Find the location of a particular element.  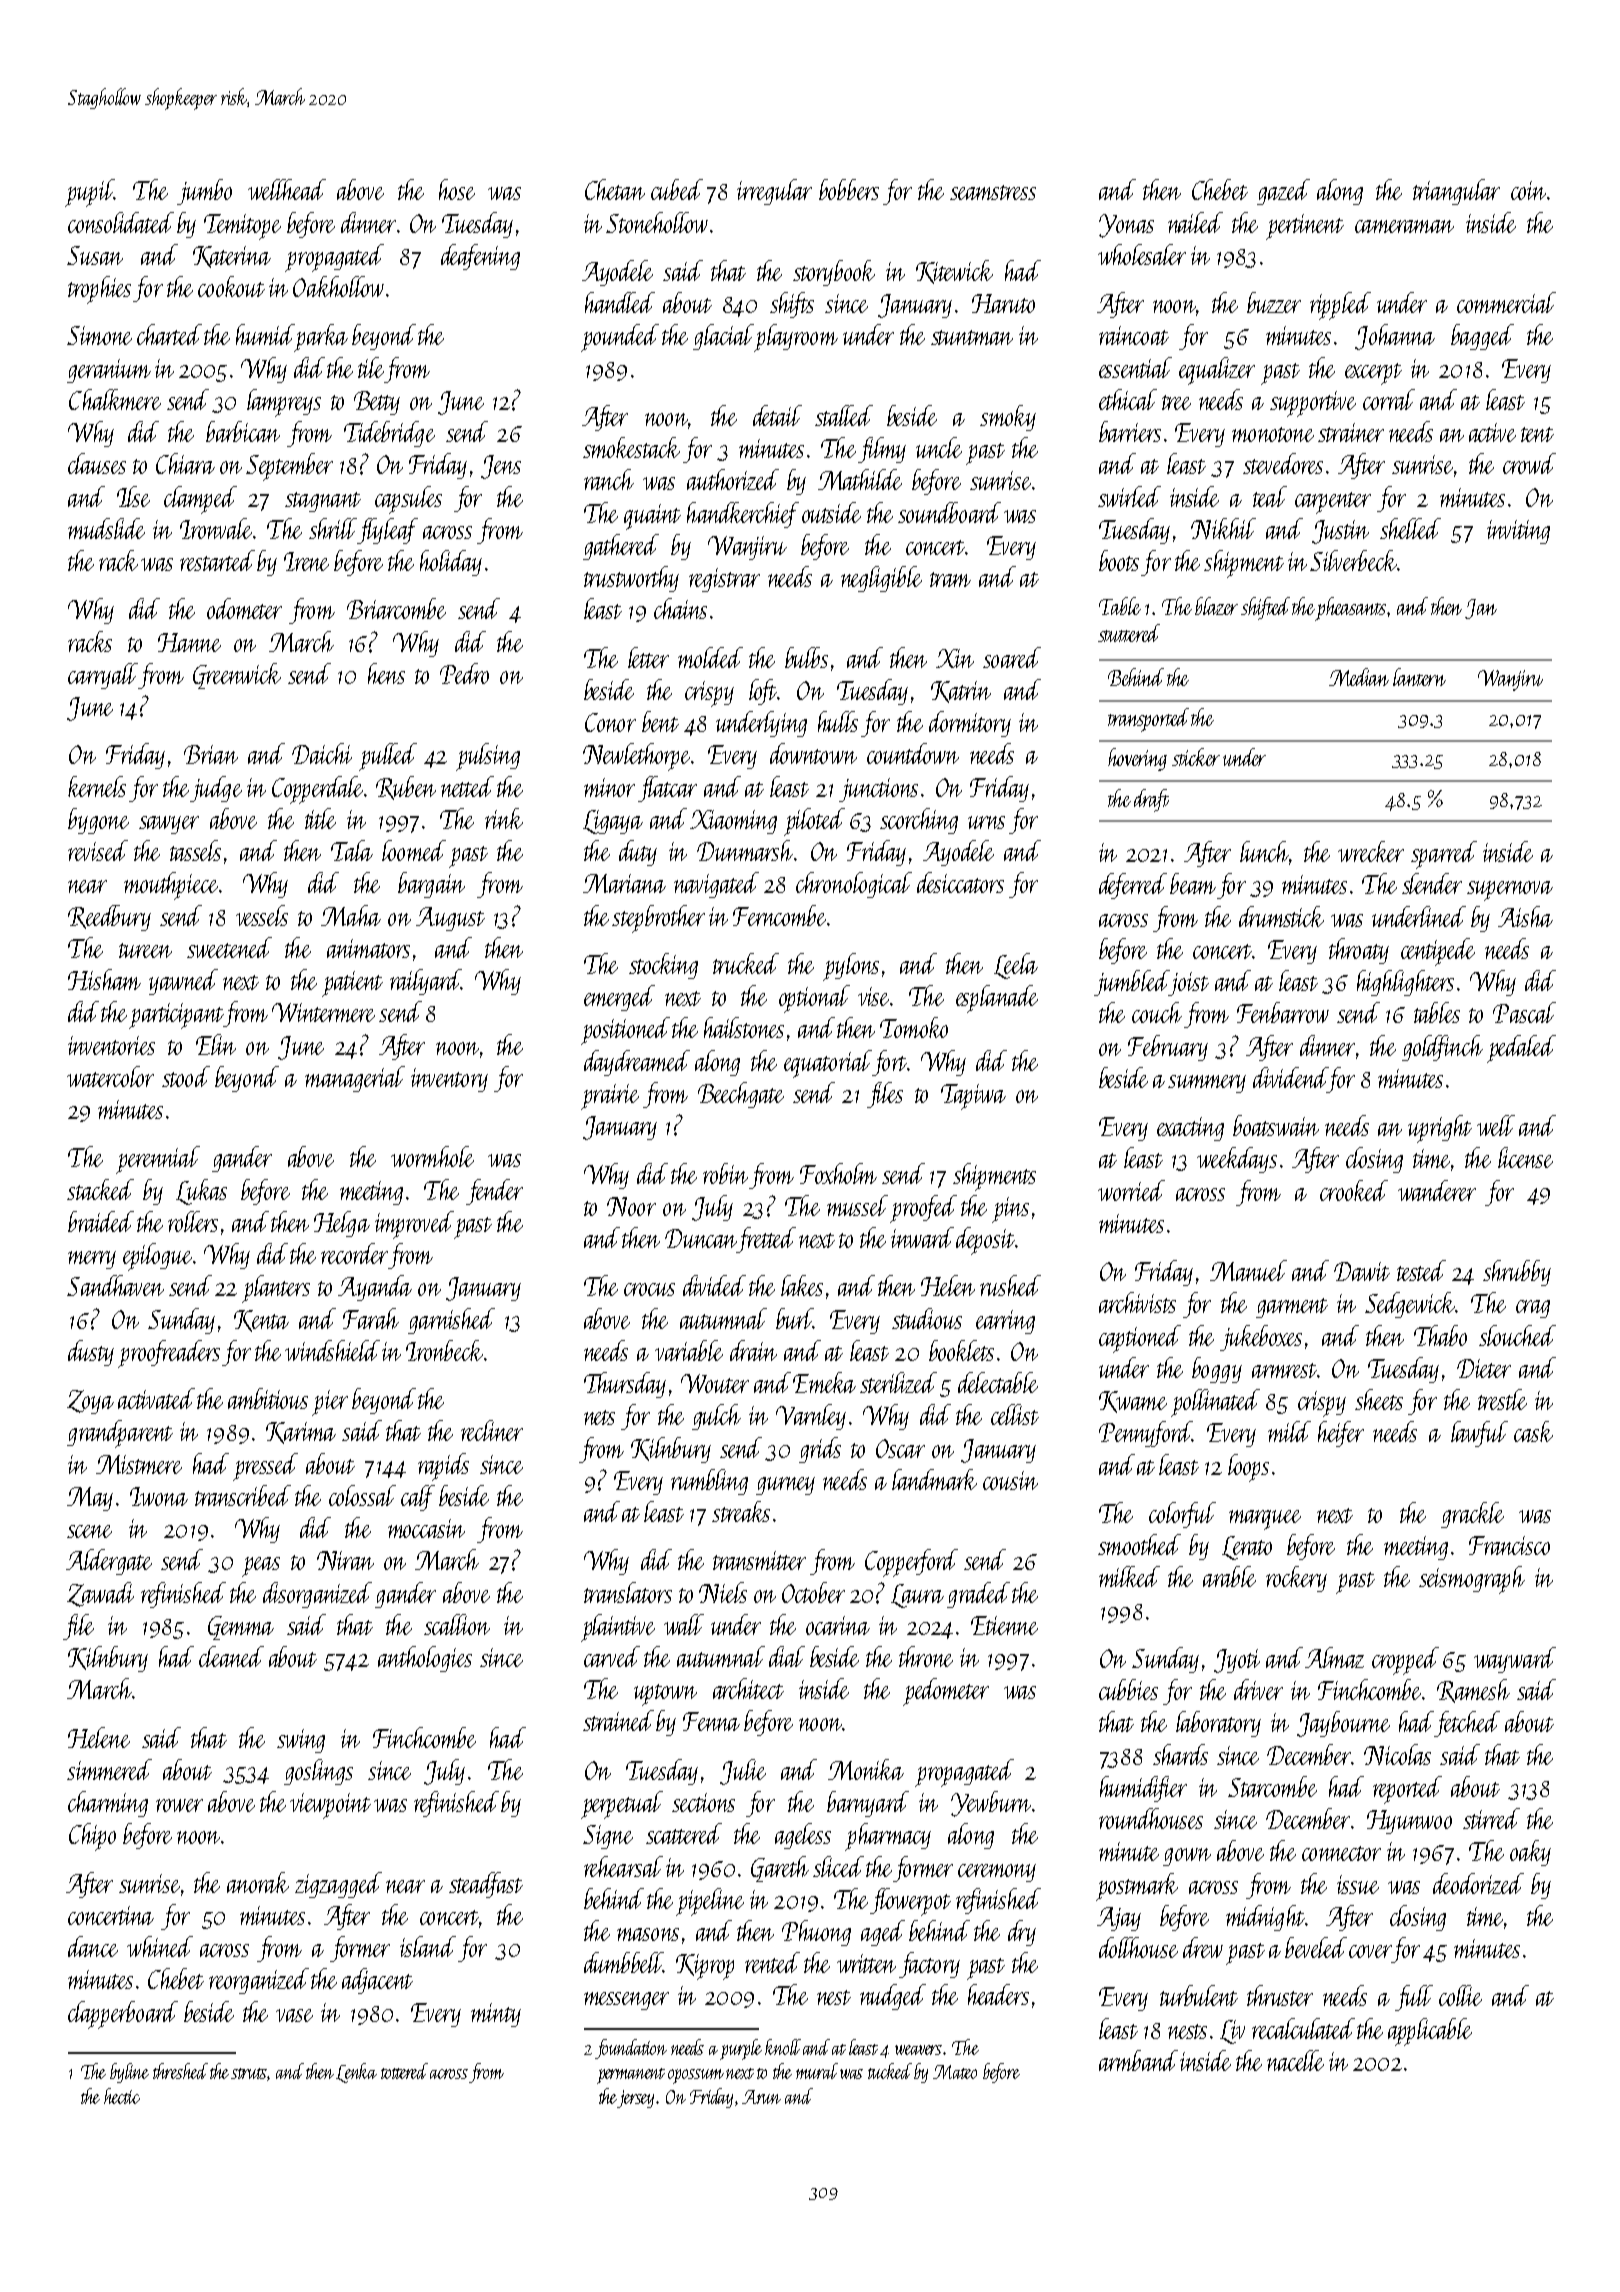

purple is located at coordinates (741, 2049).
